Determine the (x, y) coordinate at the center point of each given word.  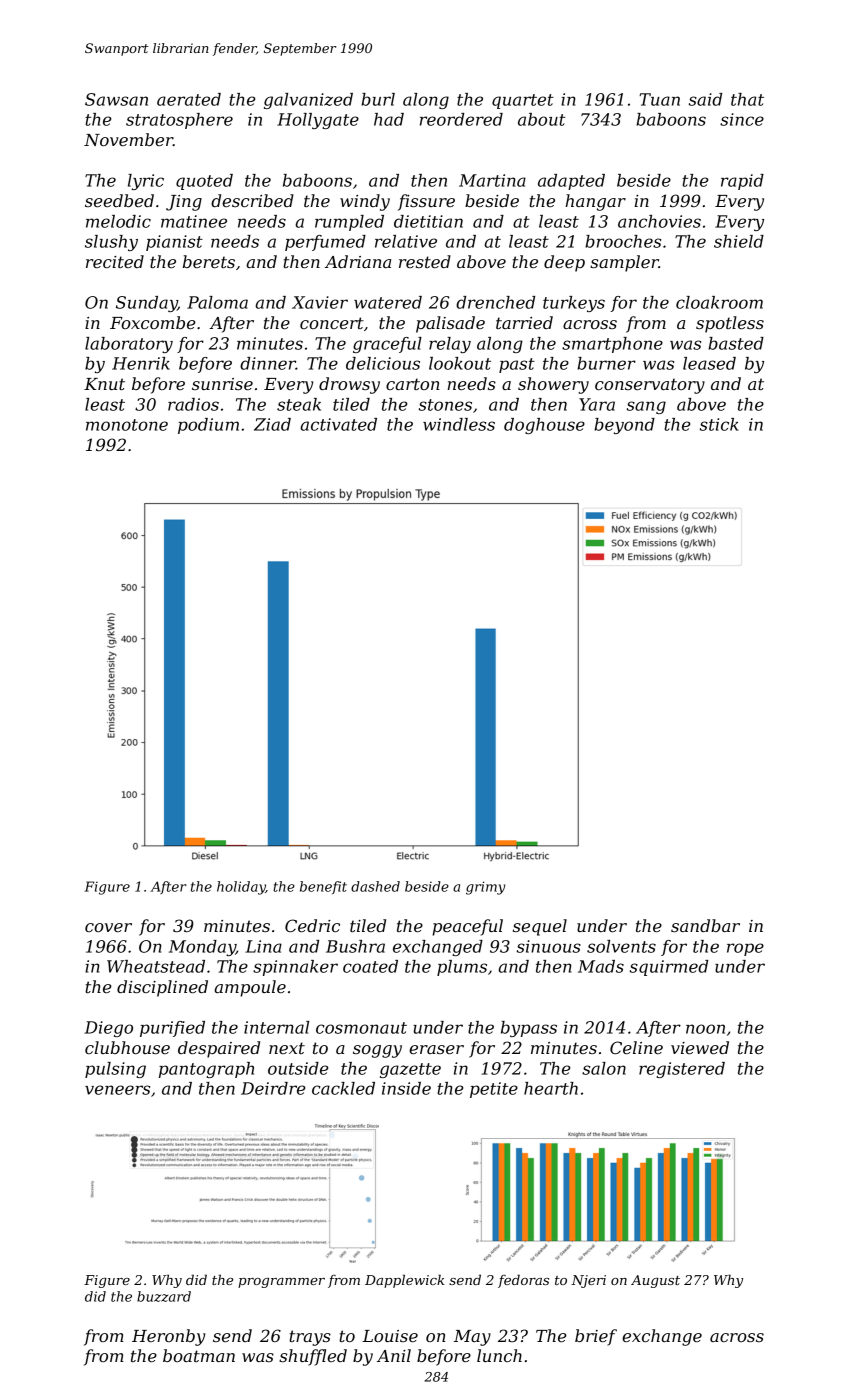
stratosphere (179, 121)
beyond (624, 426)
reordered (461, 119)
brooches (623, 241)
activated (339, 424)
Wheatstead (156, 966)
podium (208, 426)
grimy (486, 888)
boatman (199, 1355)
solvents (621, 946)
